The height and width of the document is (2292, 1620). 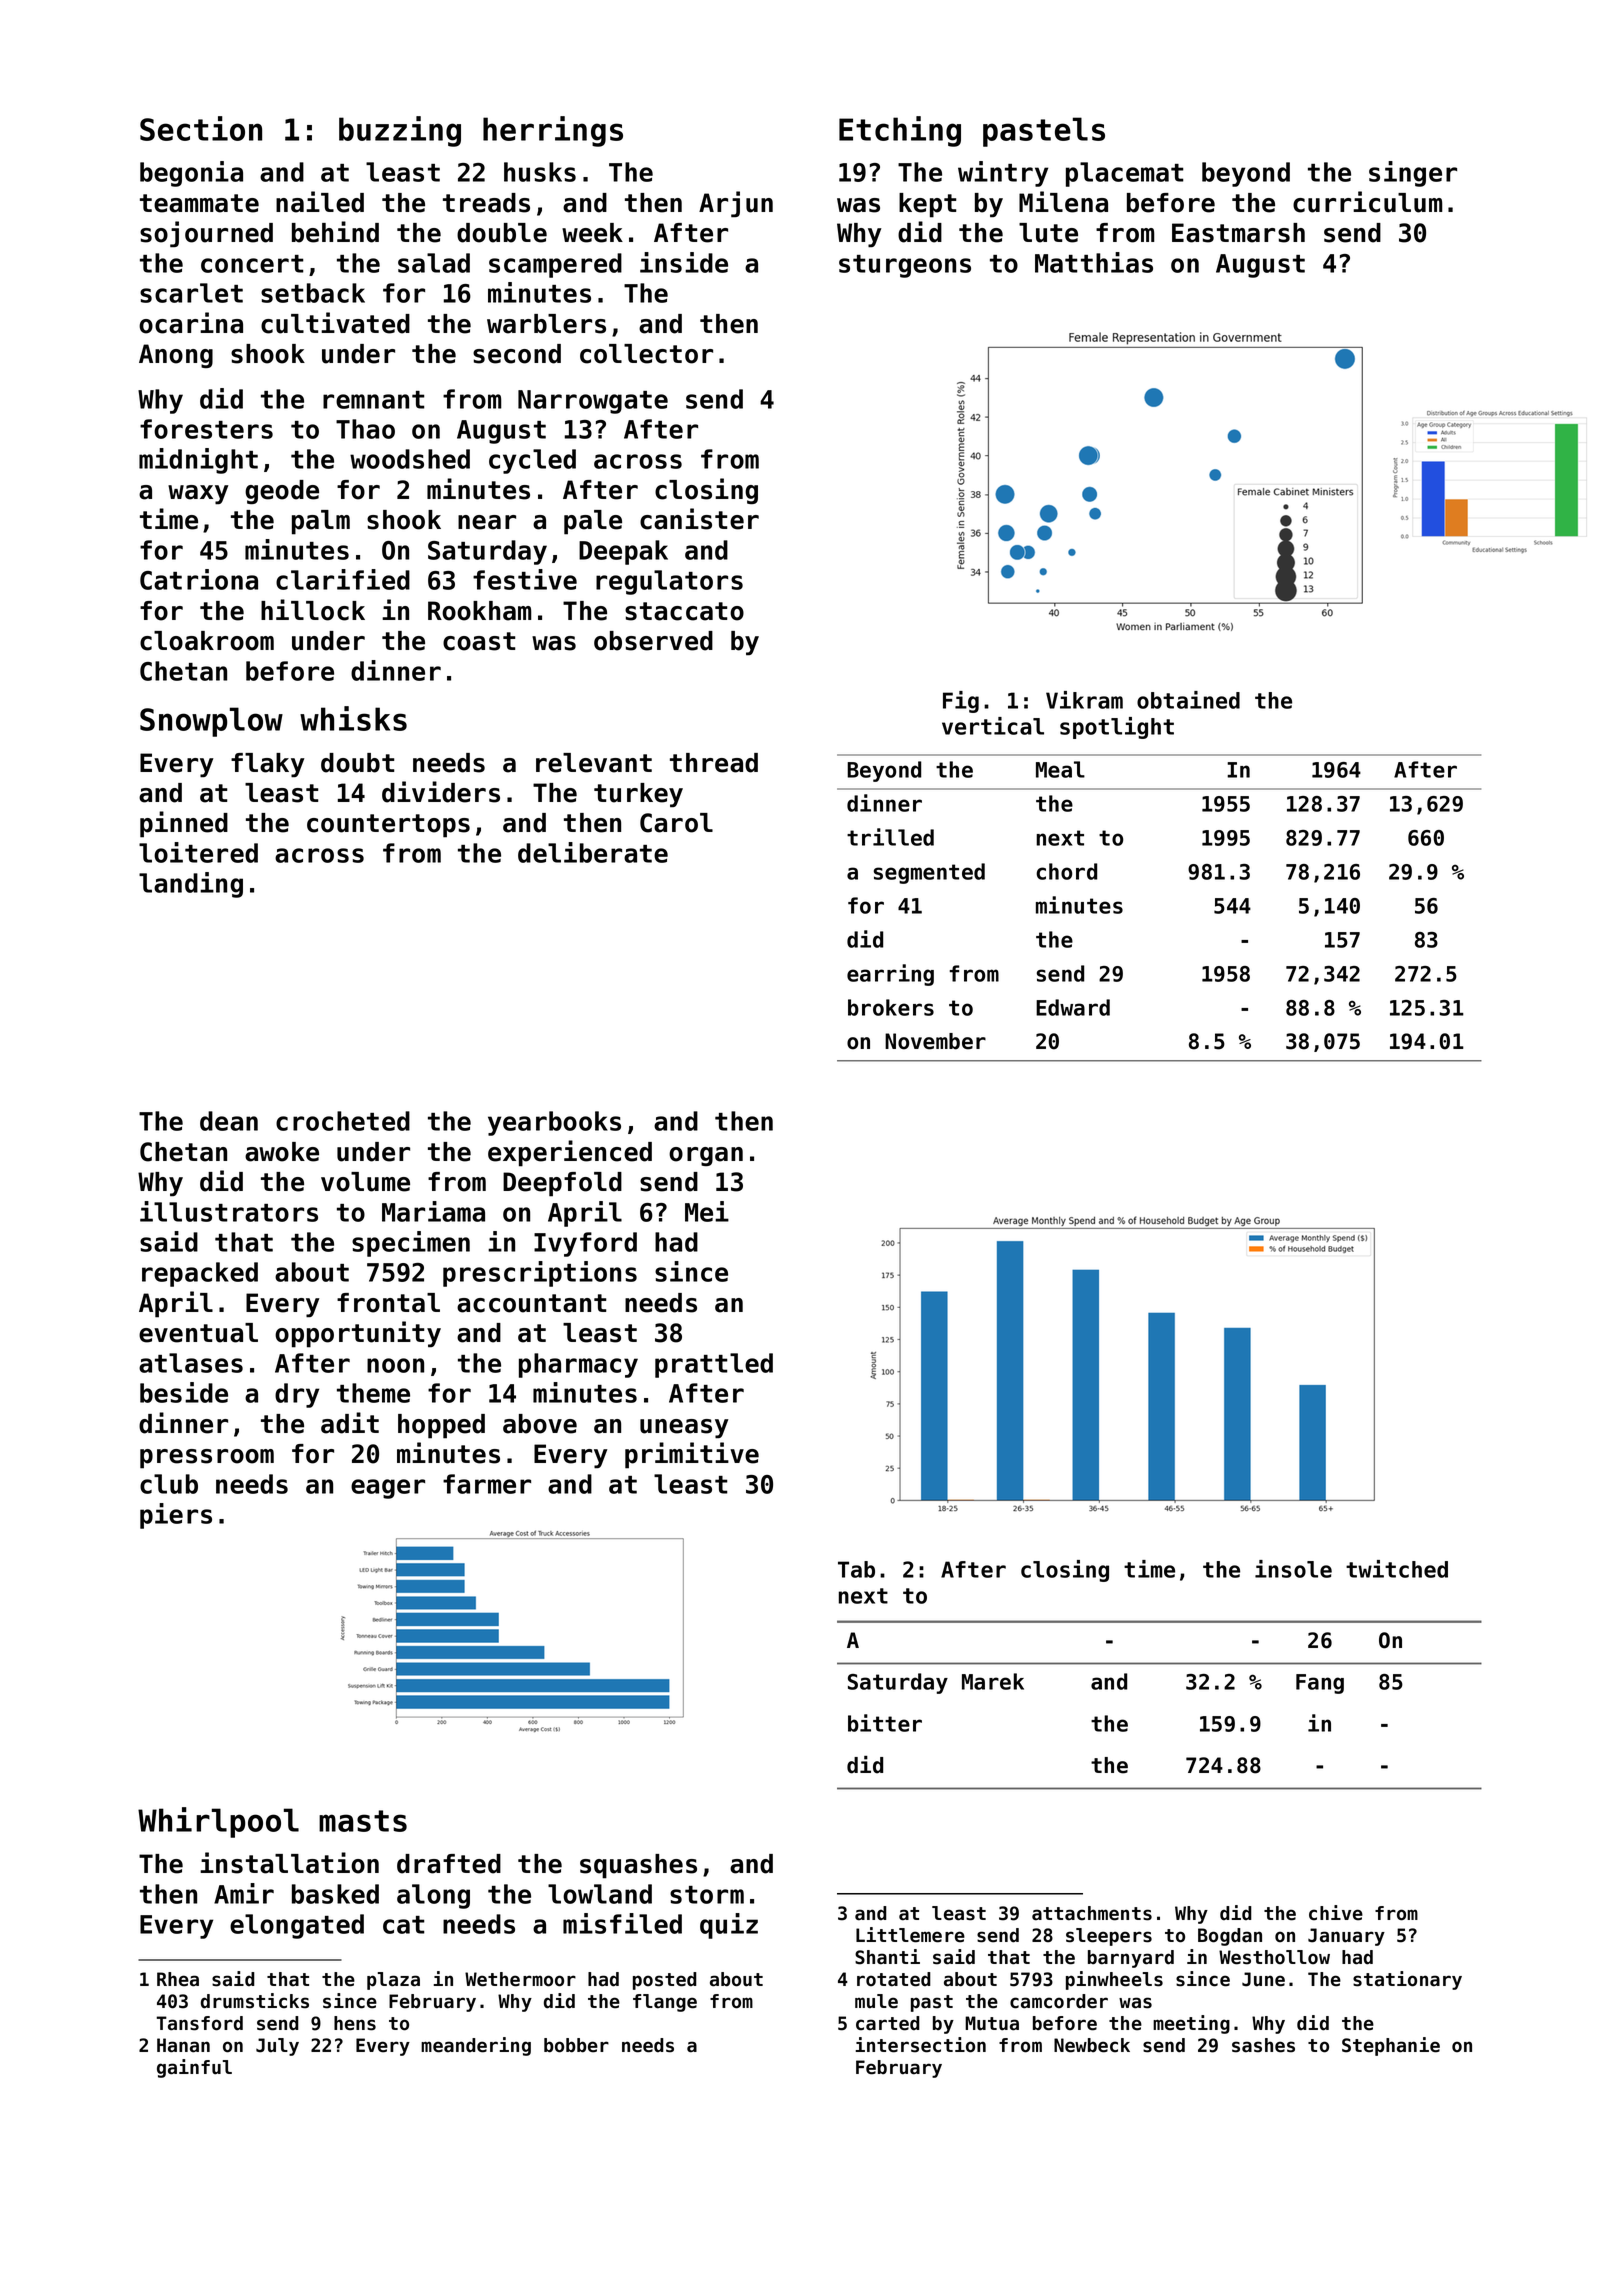 What do you see at coordinates (699, 519) in the document?
I see `canister` at bounding box center [699, 519].
